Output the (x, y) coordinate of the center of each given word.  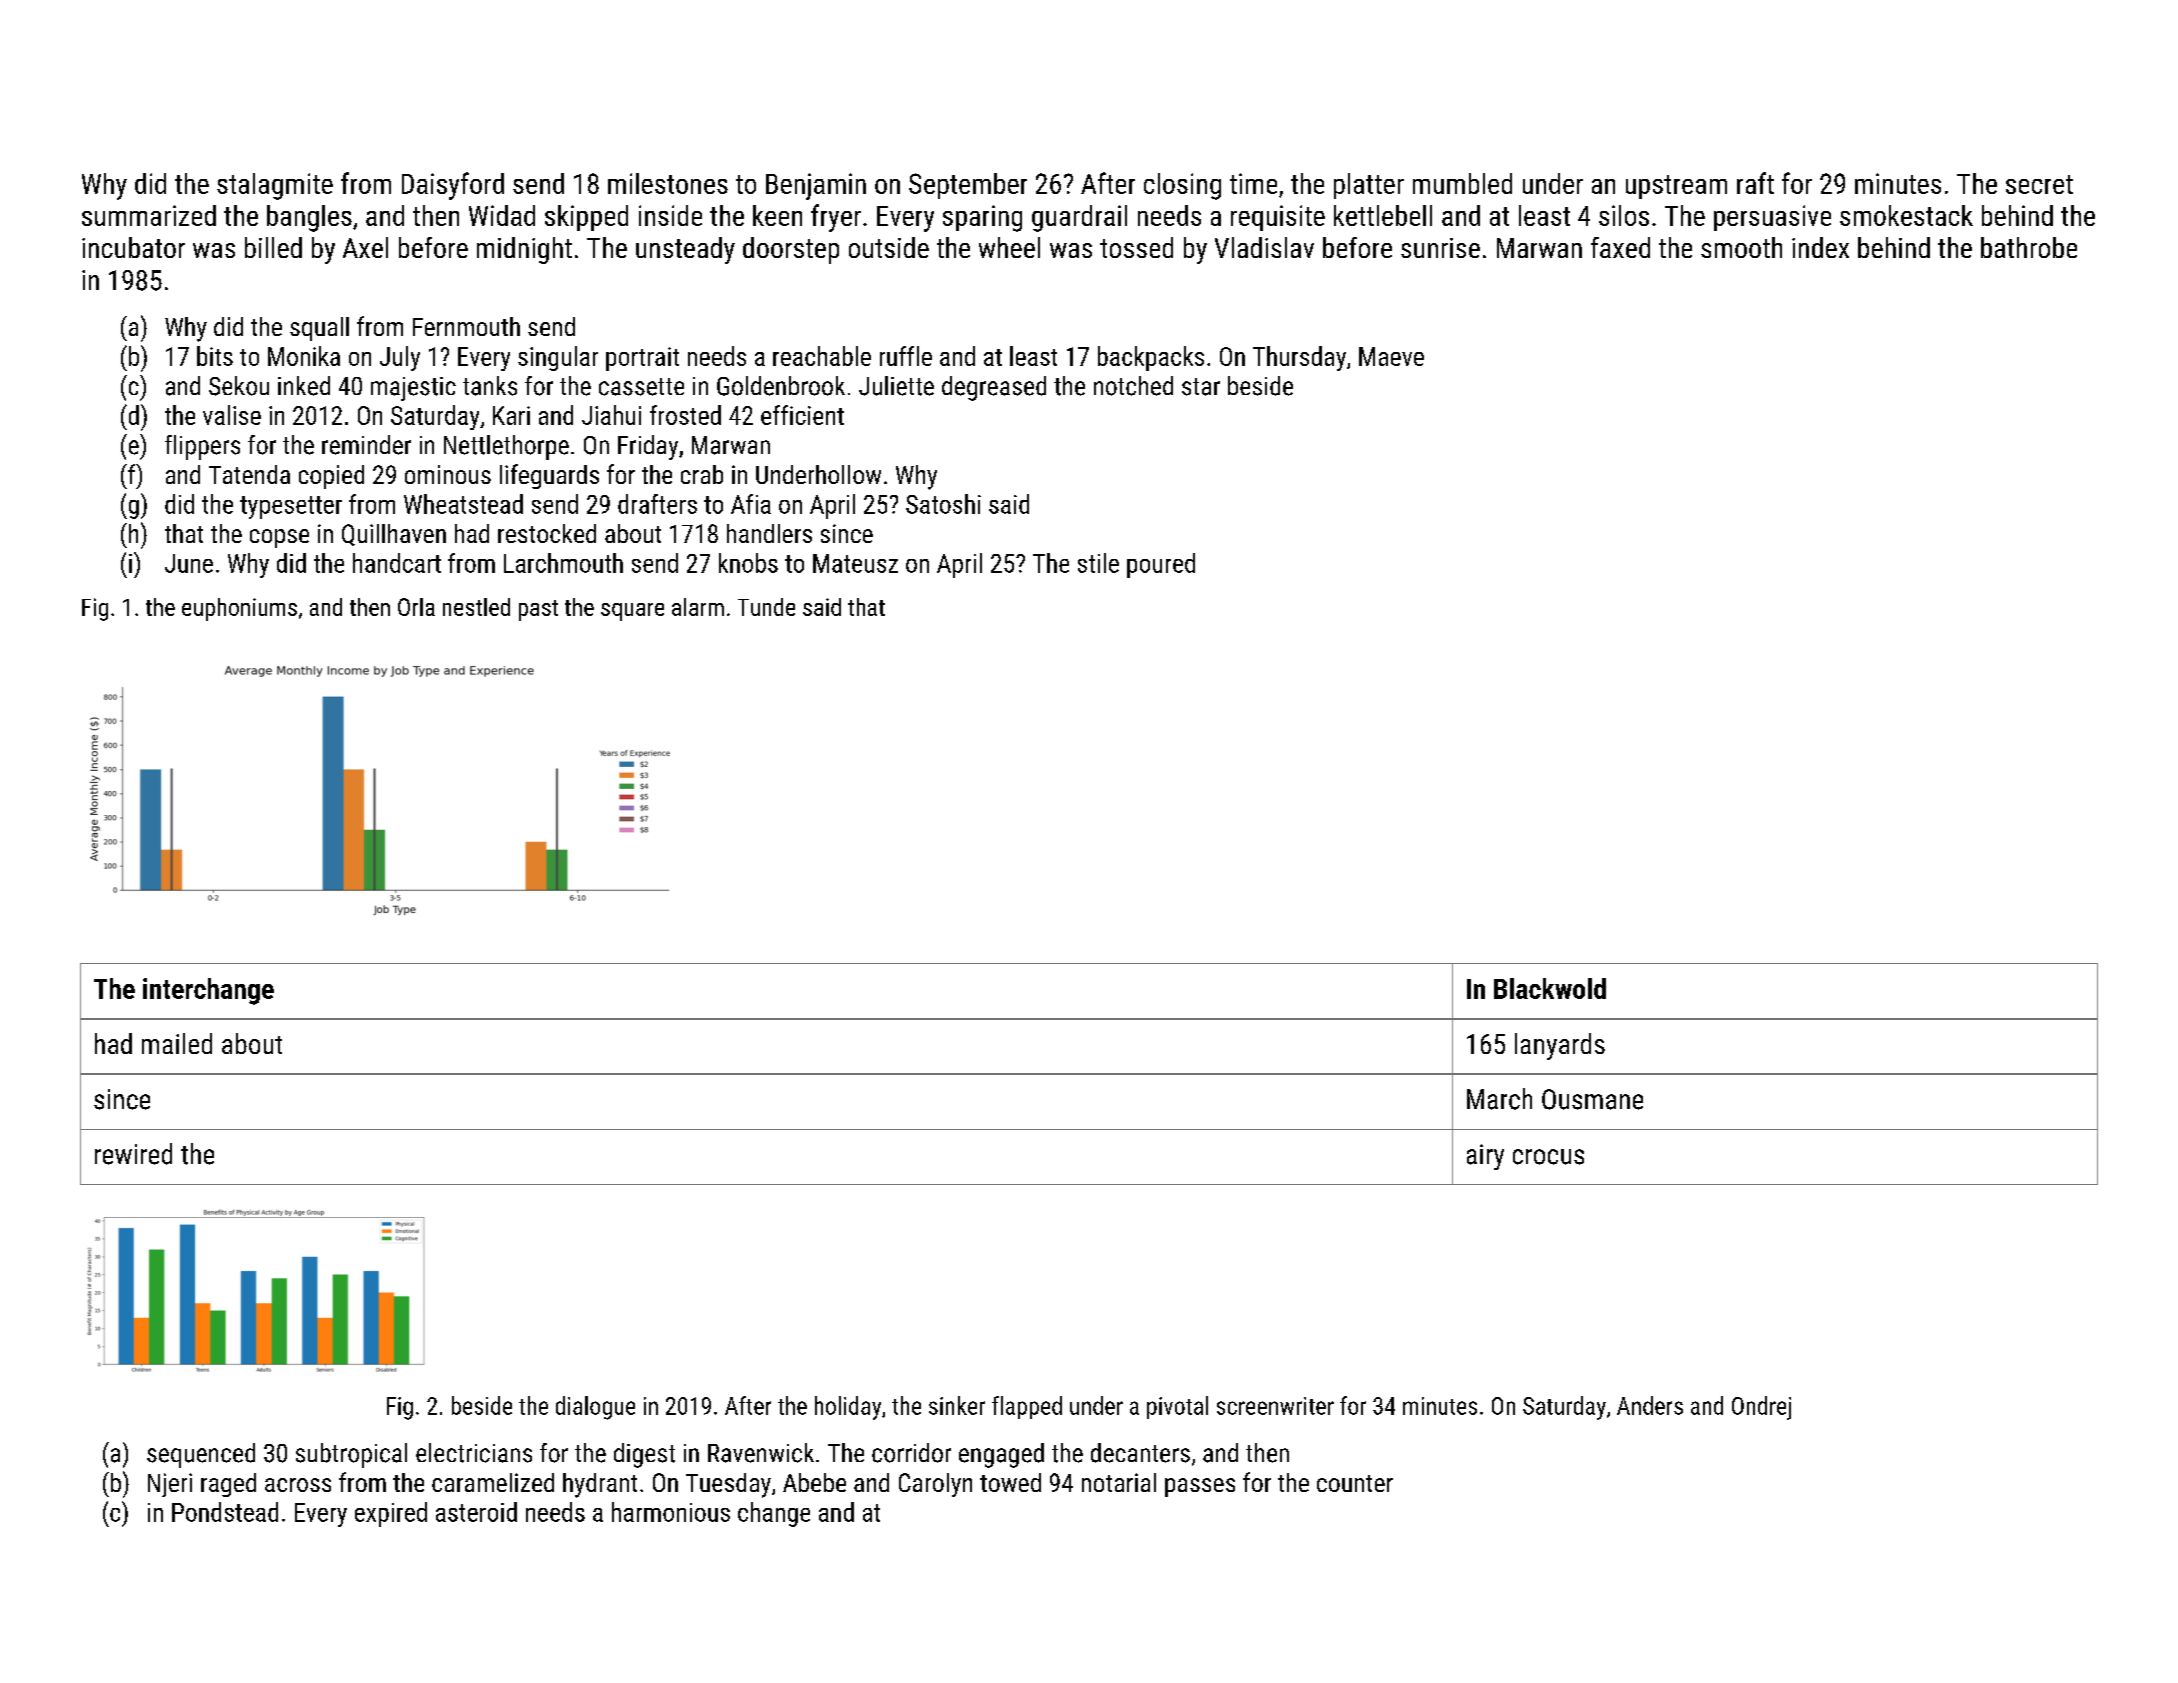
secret (2039, 184)
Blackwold (1550, 988)
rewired (133, 1154)
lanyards (1560, 1046)
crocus (1548, 1157)
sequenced (201, 1455)
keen (777, 215)
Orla (416, 607)
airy (1485, 1157)
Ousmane (1592, 1099)
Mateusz (855, 563)
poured (1161, 565)
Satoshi (943, 504)
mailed (177, 1043)
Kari (511, 415)
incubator (133, 247)
